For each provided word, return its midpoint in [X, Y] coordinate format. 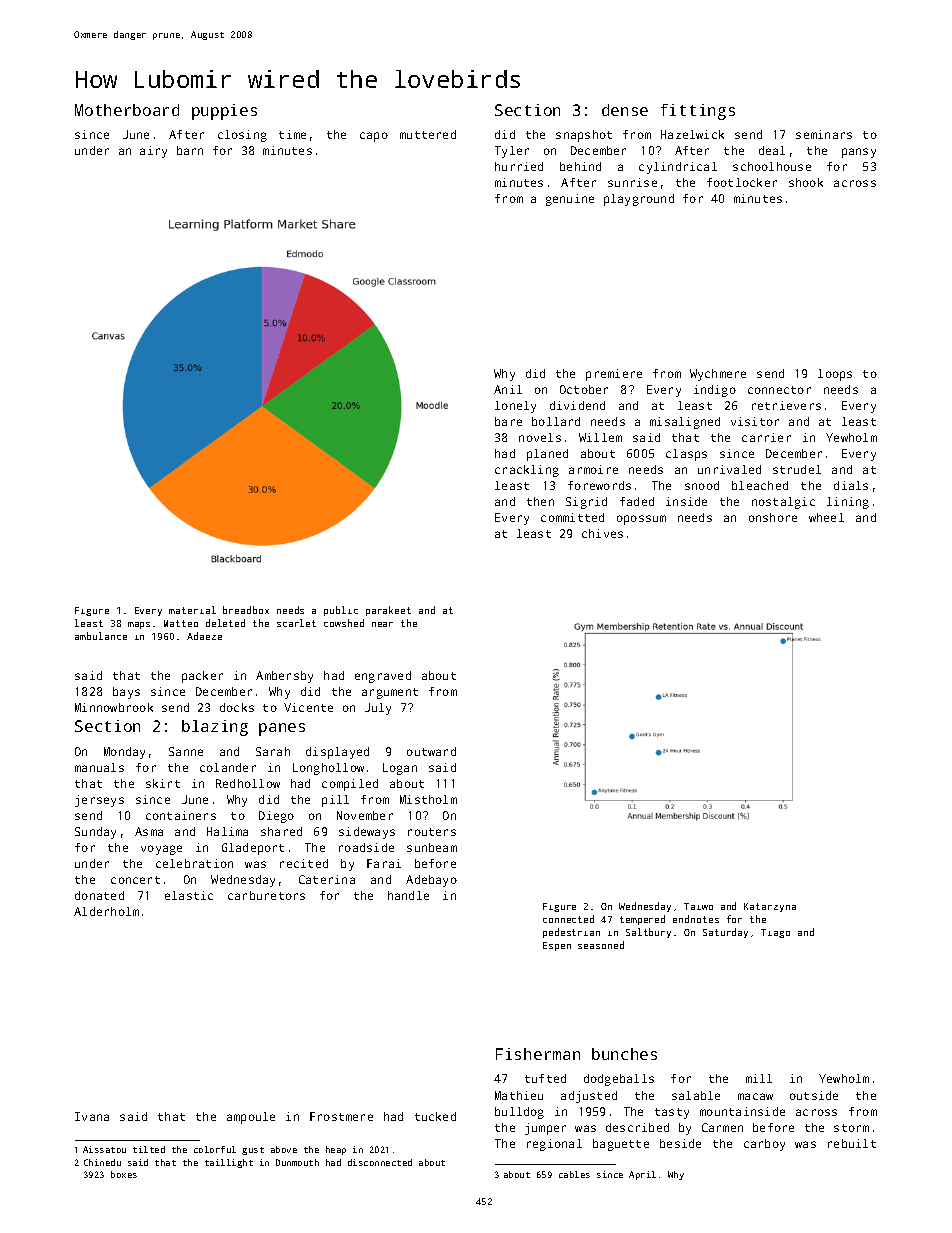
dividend [577, 405]
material [192, 610]
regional [554, 1145]
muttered [428, 134]
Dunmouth [297, 1162]
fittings [698, 112]
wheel [826, 517]
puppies [224, 112]
